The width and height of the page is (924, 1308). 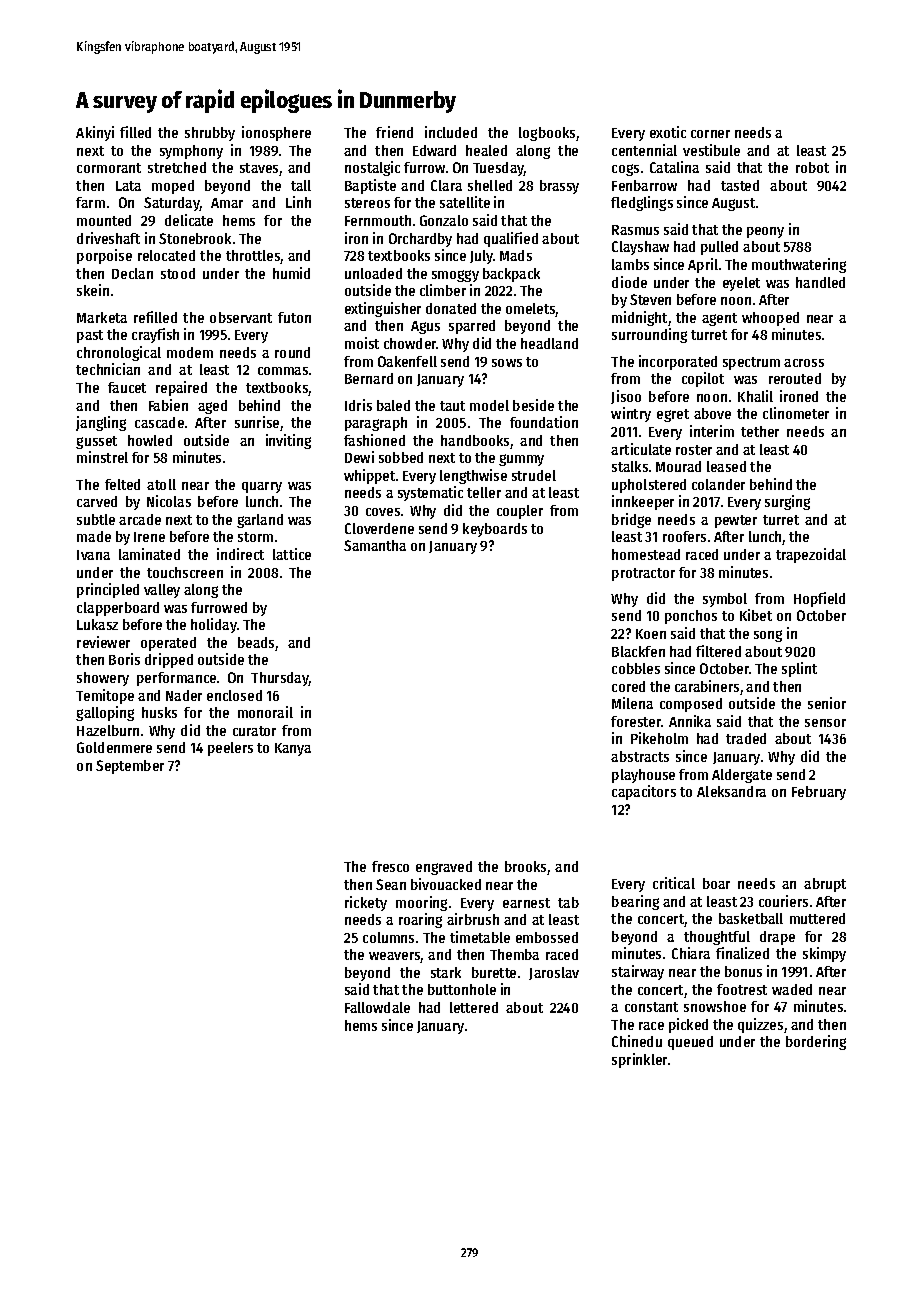 I want to click on robot, so click(x=812, y=167).
